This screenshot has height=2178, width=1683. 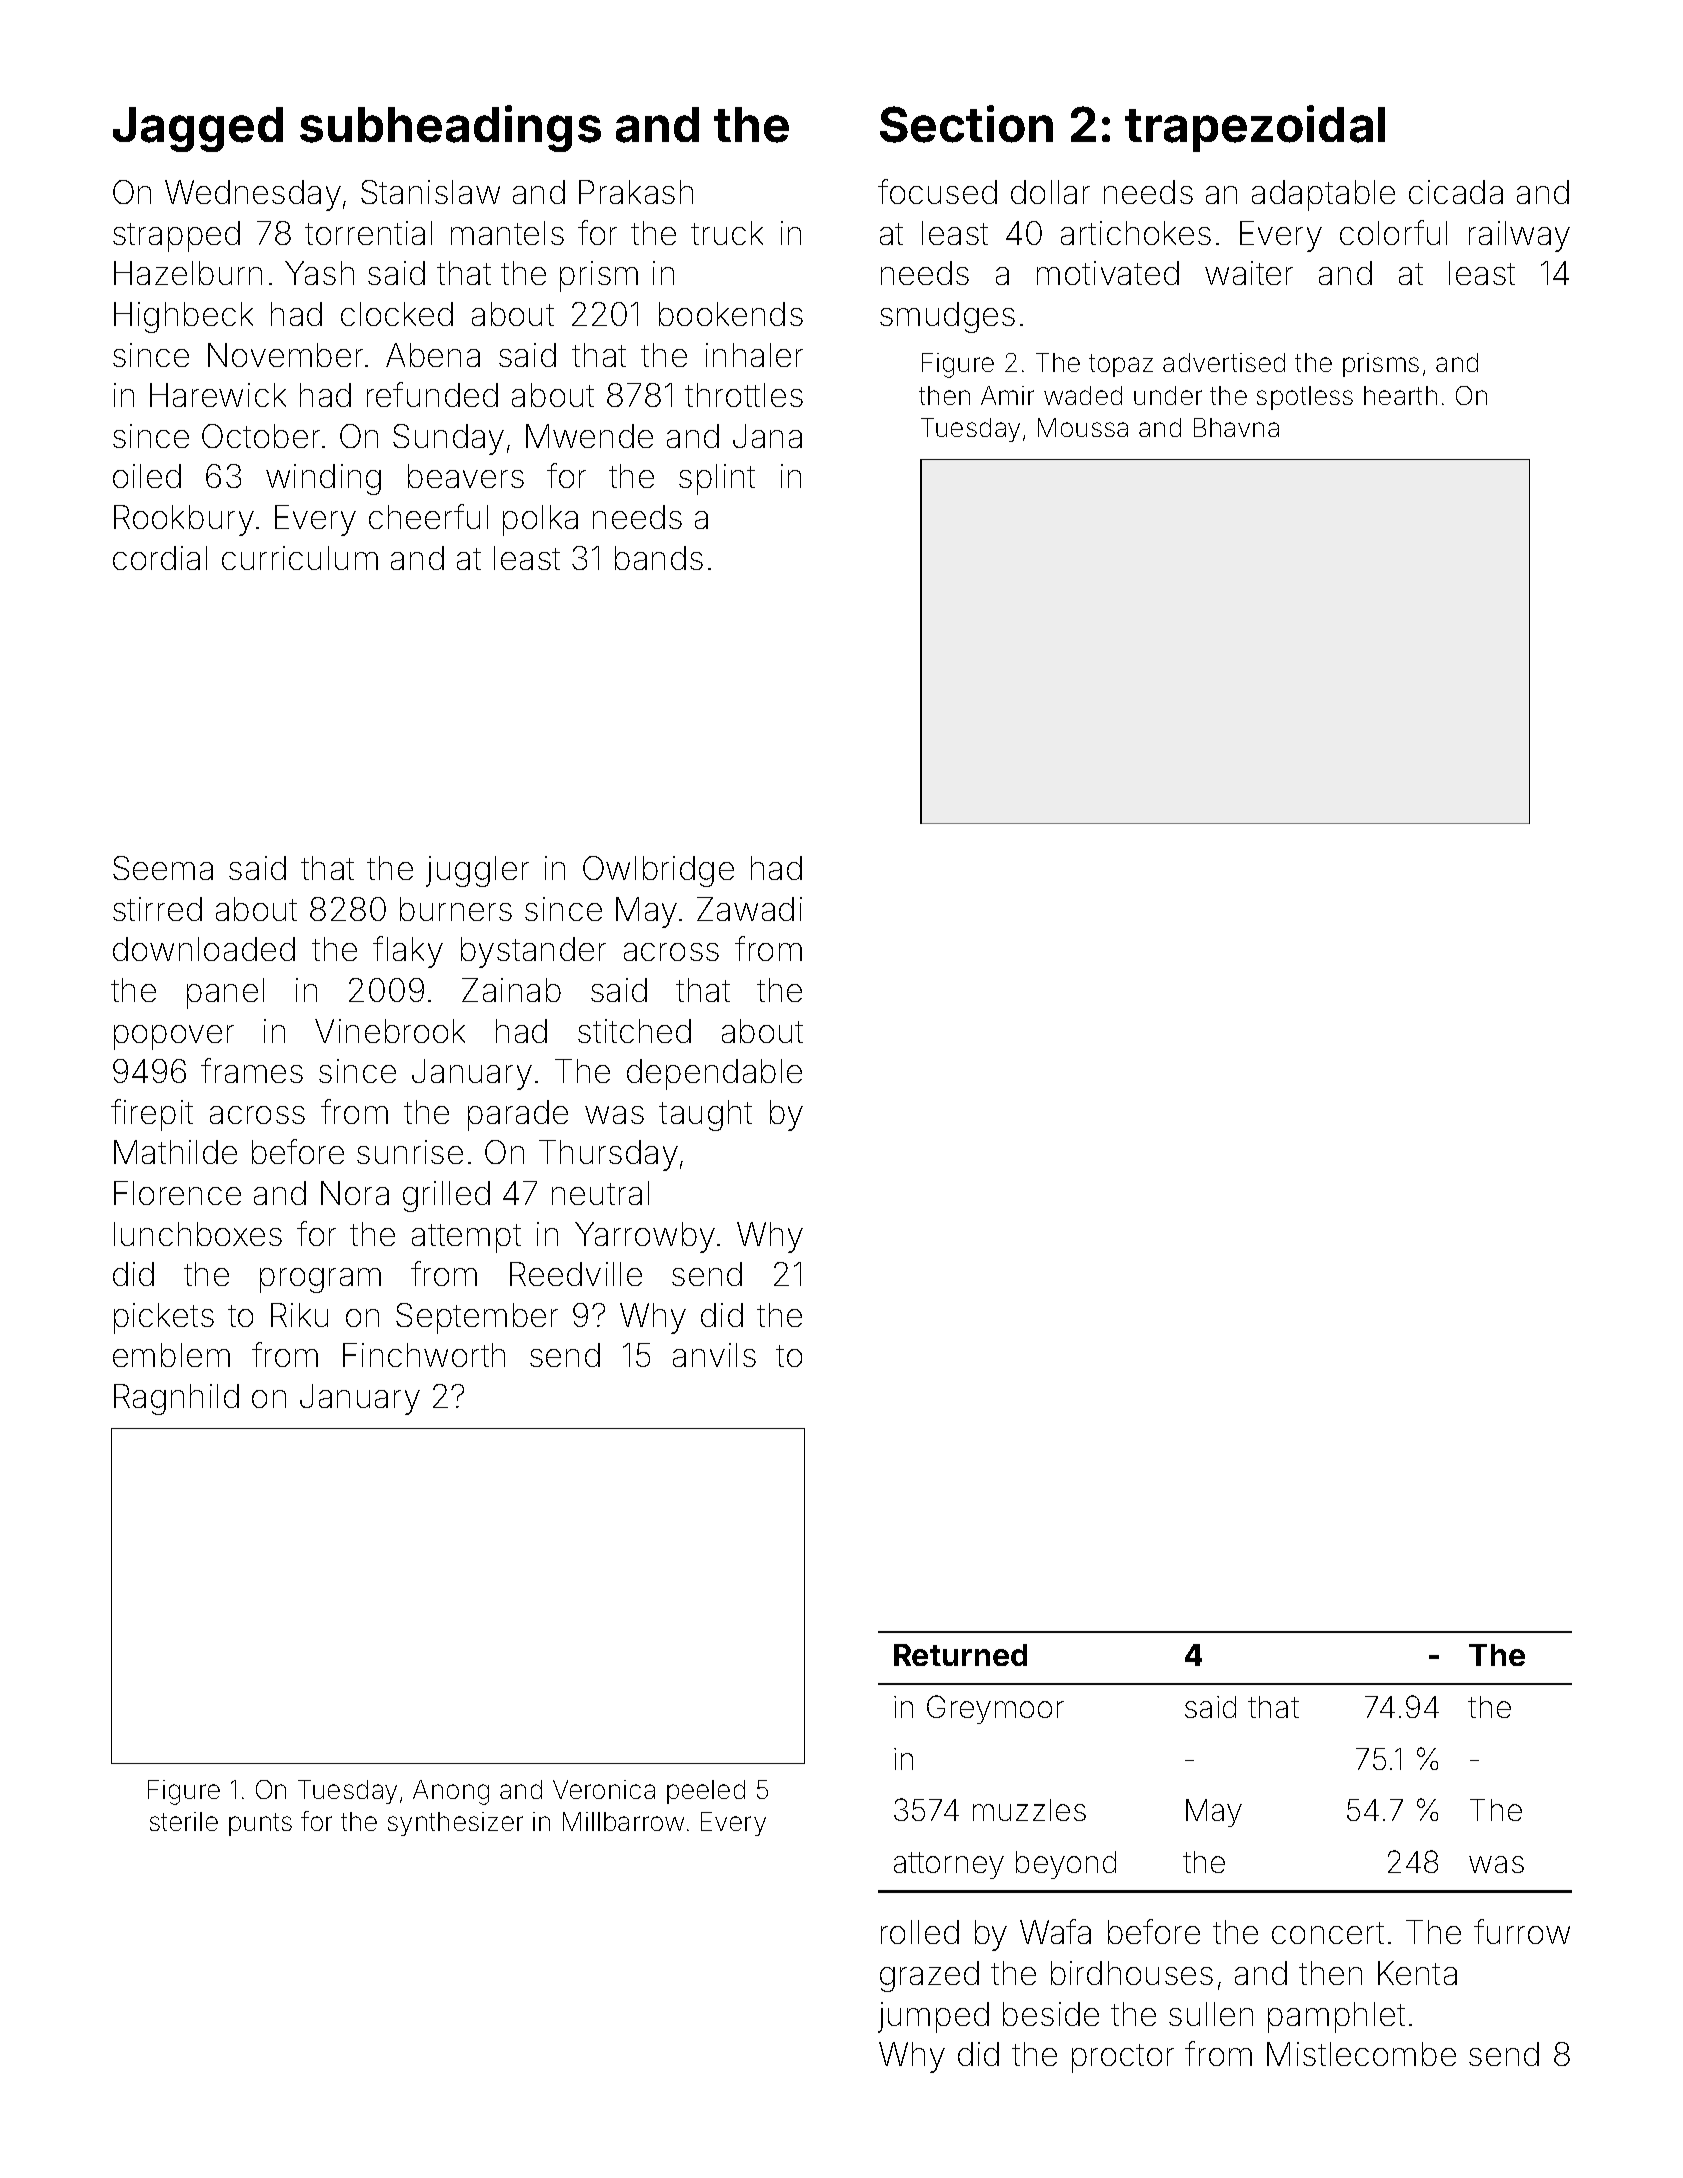 I want to click on punts, so click(x=260, y=1824).
